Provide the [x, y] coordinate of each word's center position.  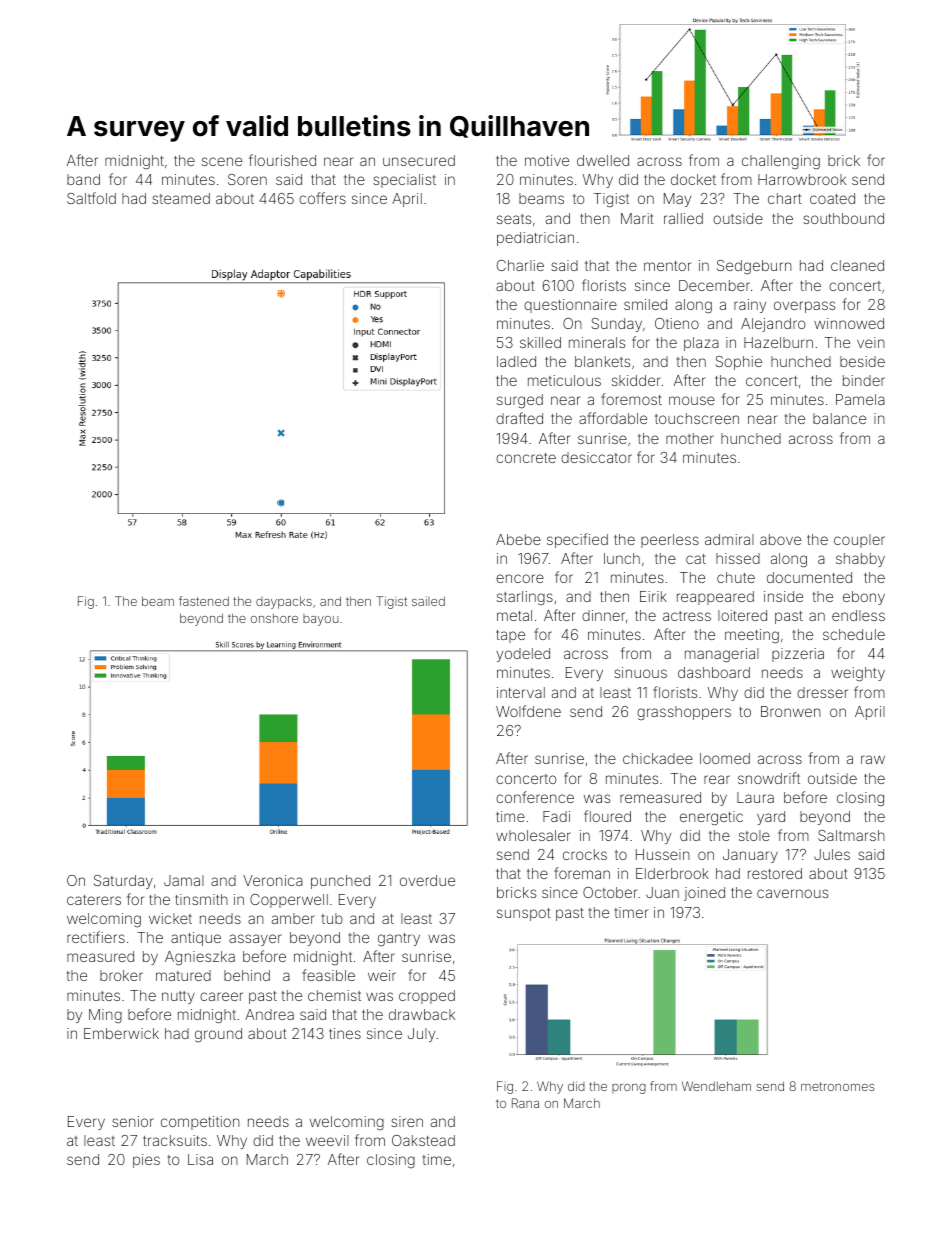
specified [577, 540]
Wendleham [716, 1086]
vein [871, 342]
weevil [327, 1140]
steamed [181, 198]
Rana [525, 1103]
